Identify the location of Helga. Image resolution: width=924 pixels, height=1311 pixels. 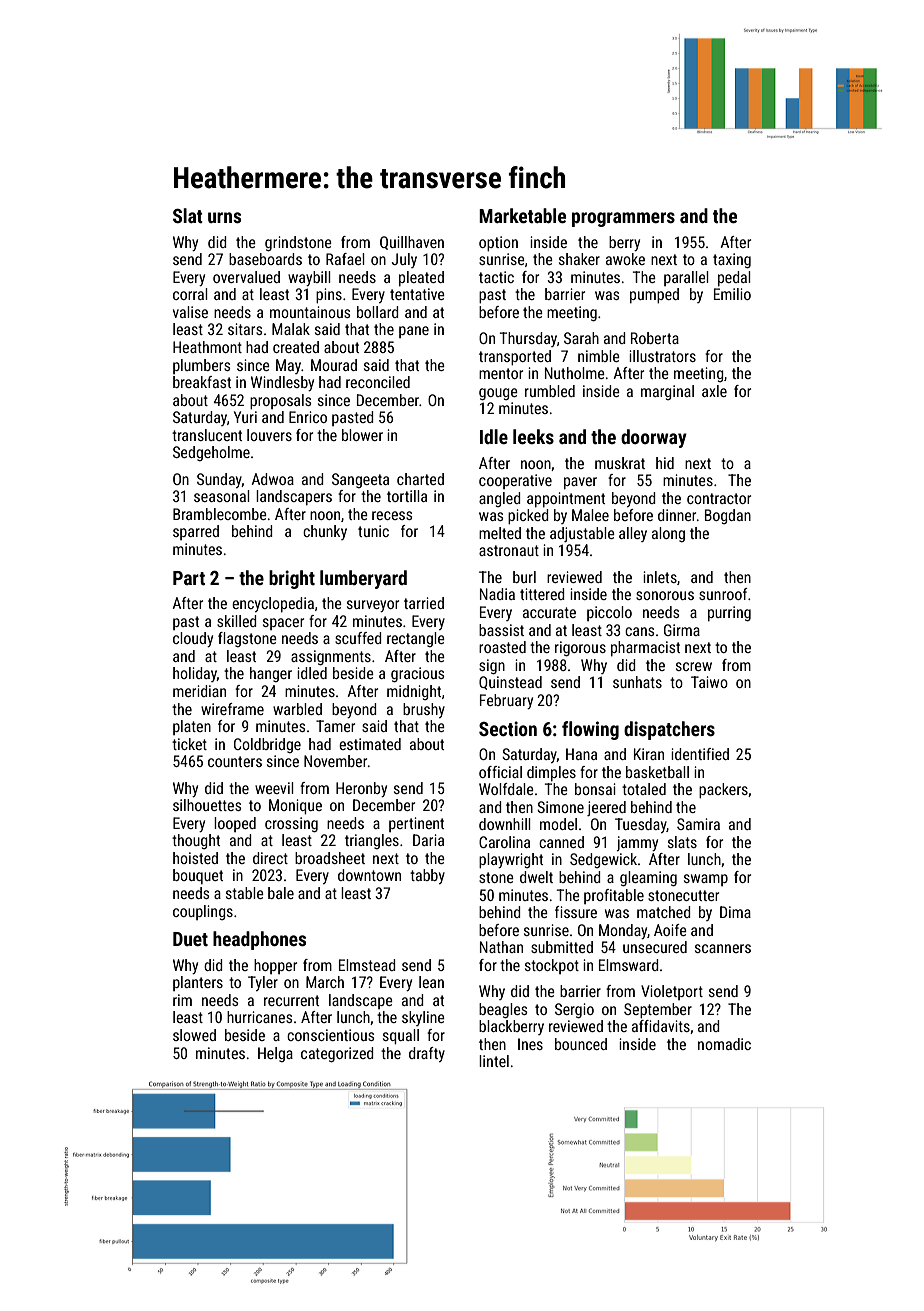
(275, 1054).
